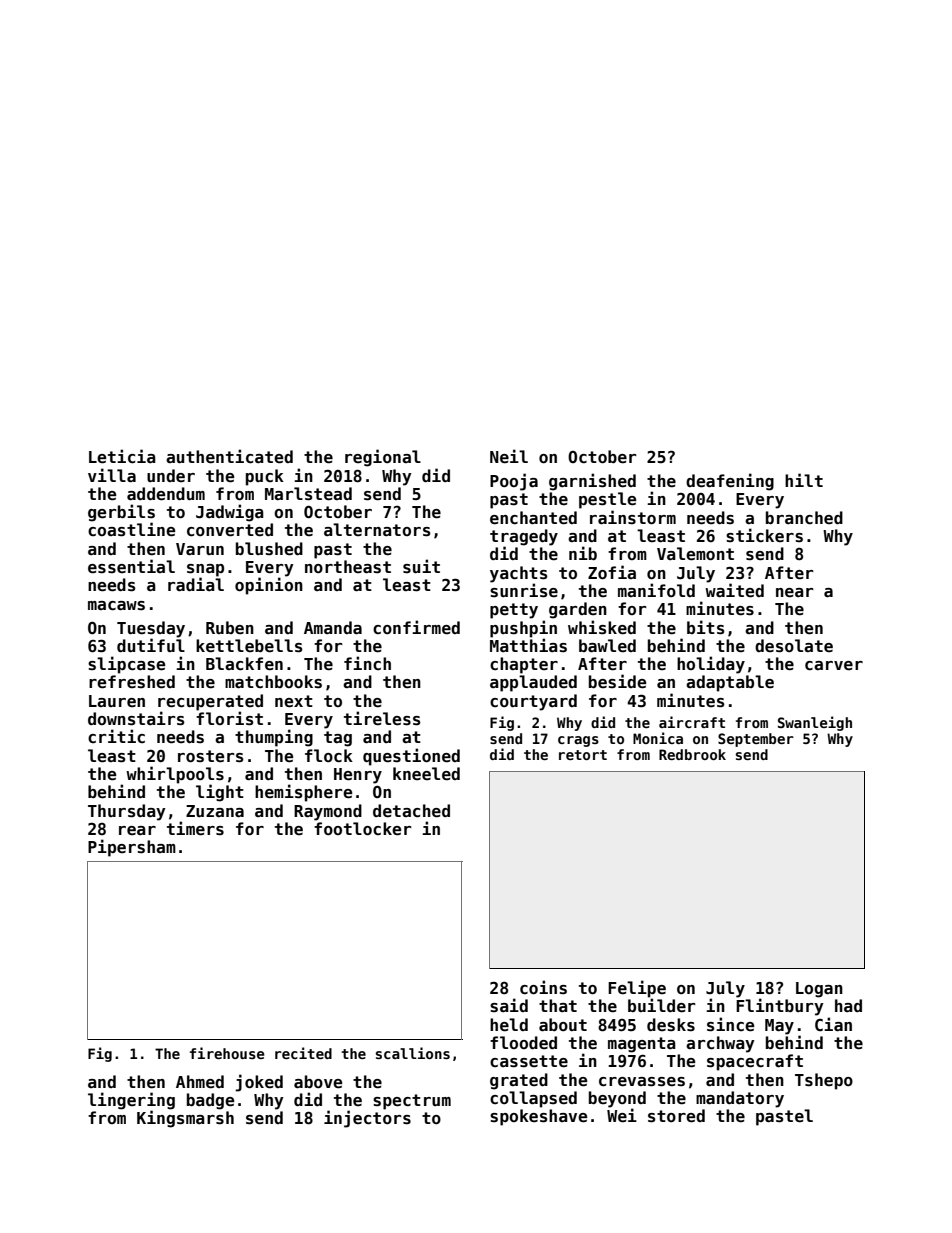  What do you see at coordinates (122, 456) in the screenshot?
I see `Leticia` at bounding box center [122, 456].
